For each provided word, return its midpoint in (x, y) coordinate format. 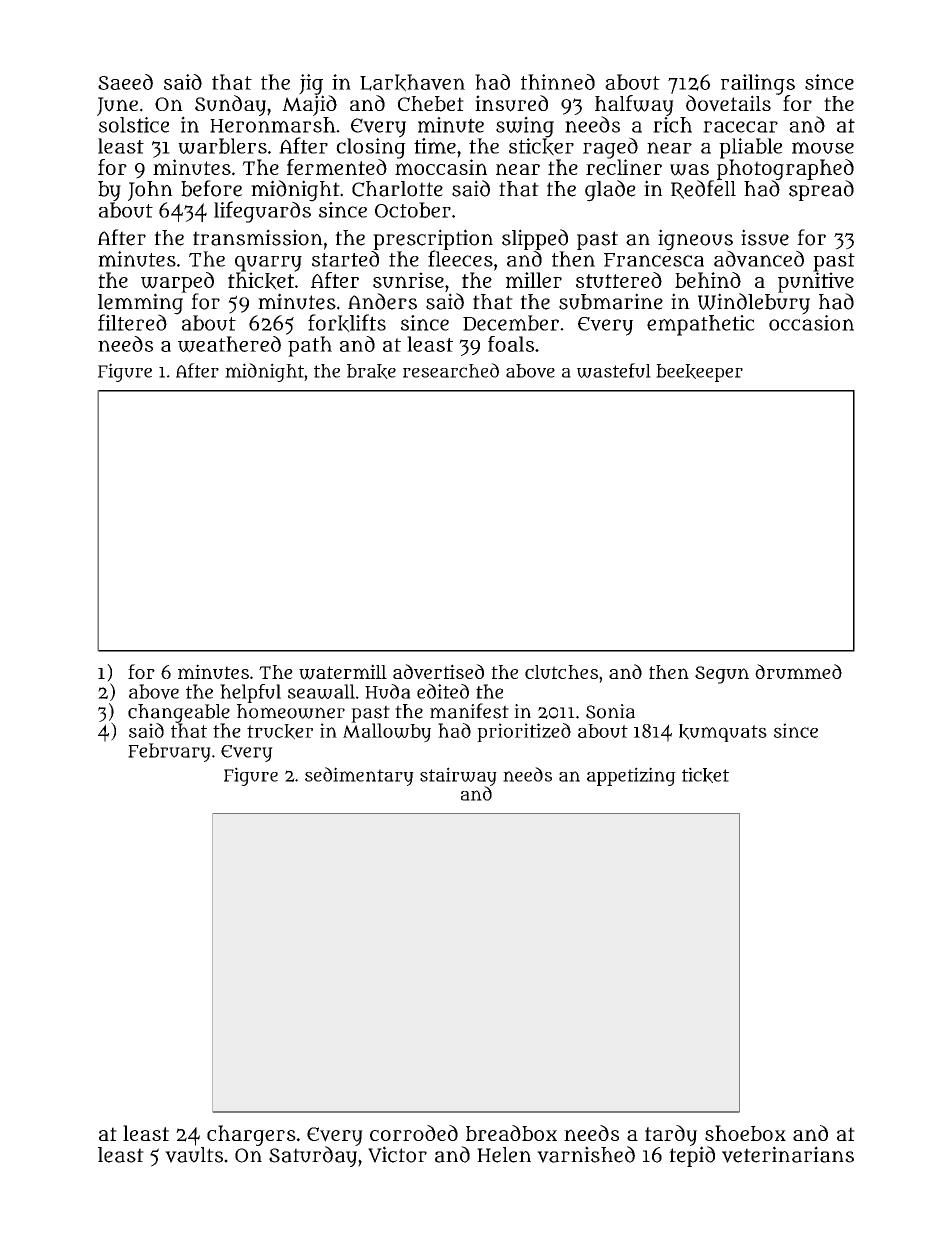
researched (451, 370)
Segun (722, 675)
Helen (504, 1155)
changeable (179, 713)
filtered (132, 322)
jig (311, 84)
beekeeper (699, 373)
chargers (251, 1135)
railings (758, 84)
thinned (558, 82)
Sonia (610, 711)
